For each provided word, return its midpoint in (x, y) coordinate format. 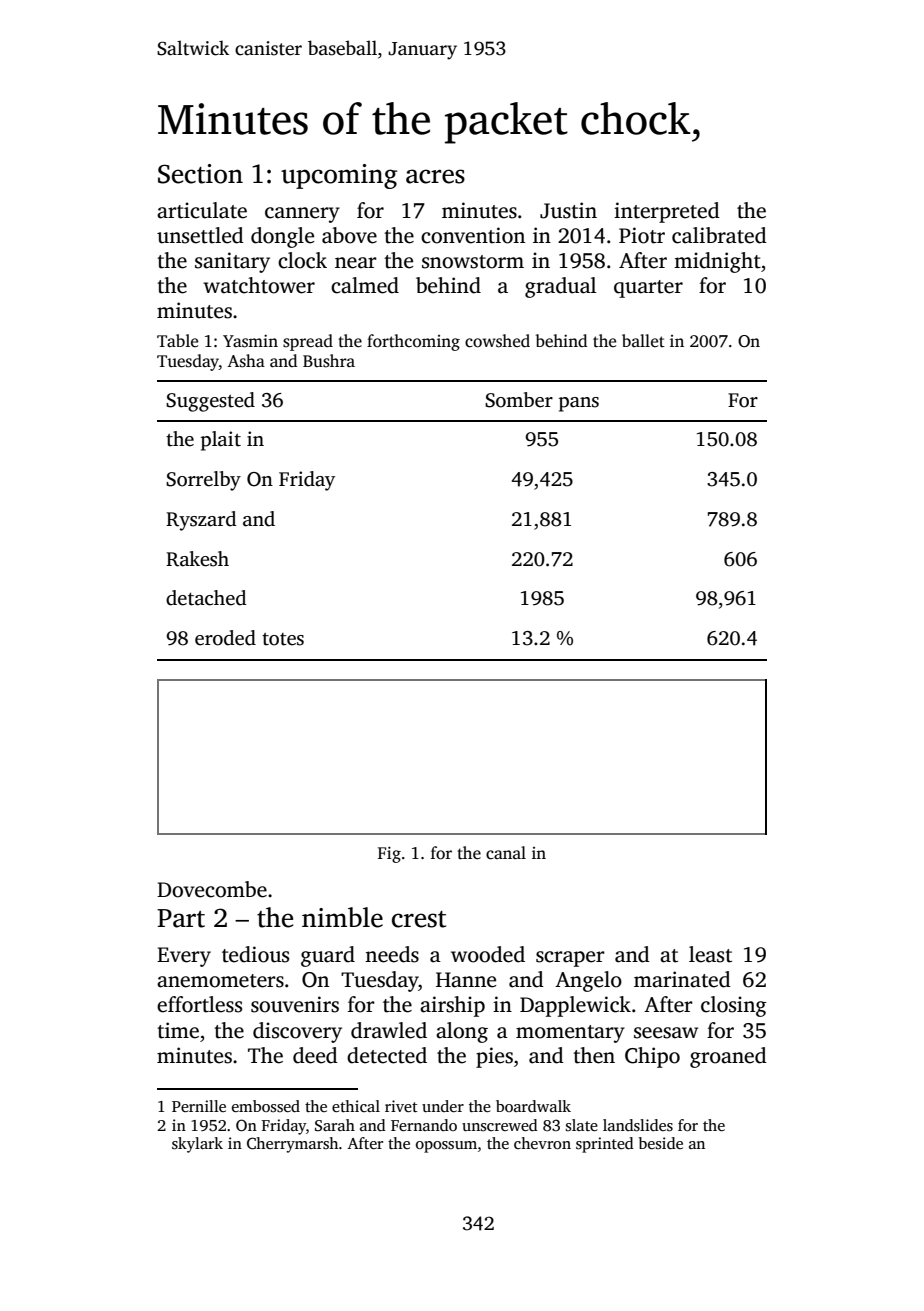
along (462, 1032)
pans (579, 404)
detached (206, 598)
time (178, 1030)
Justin (568, 210)
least (710, 954)
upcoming (339, 176)
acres (435, 176)
